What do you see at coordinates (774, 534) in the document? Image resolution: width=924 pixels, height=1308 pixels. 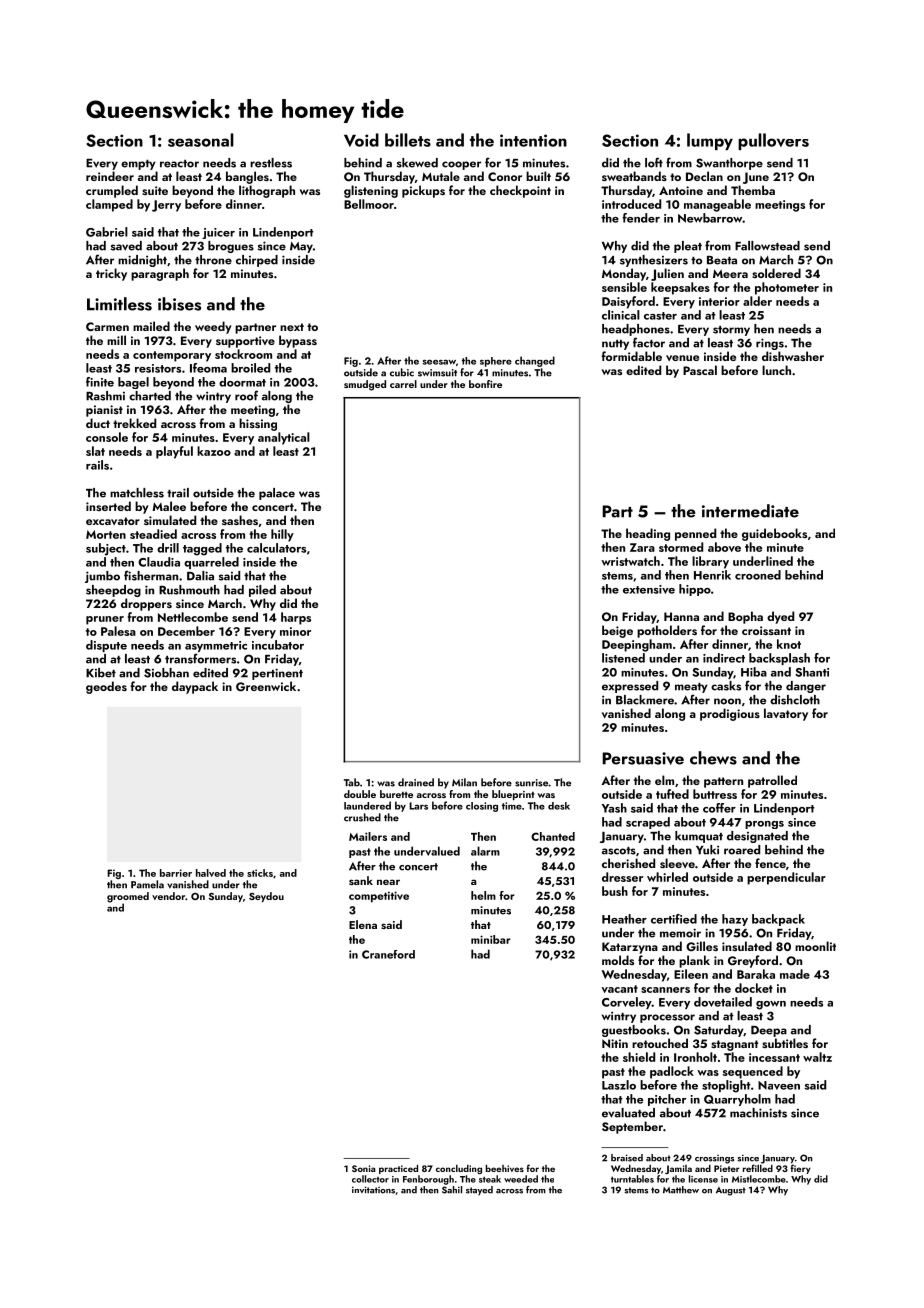 I see `guidebooks` at bounding box center [774, 534].
